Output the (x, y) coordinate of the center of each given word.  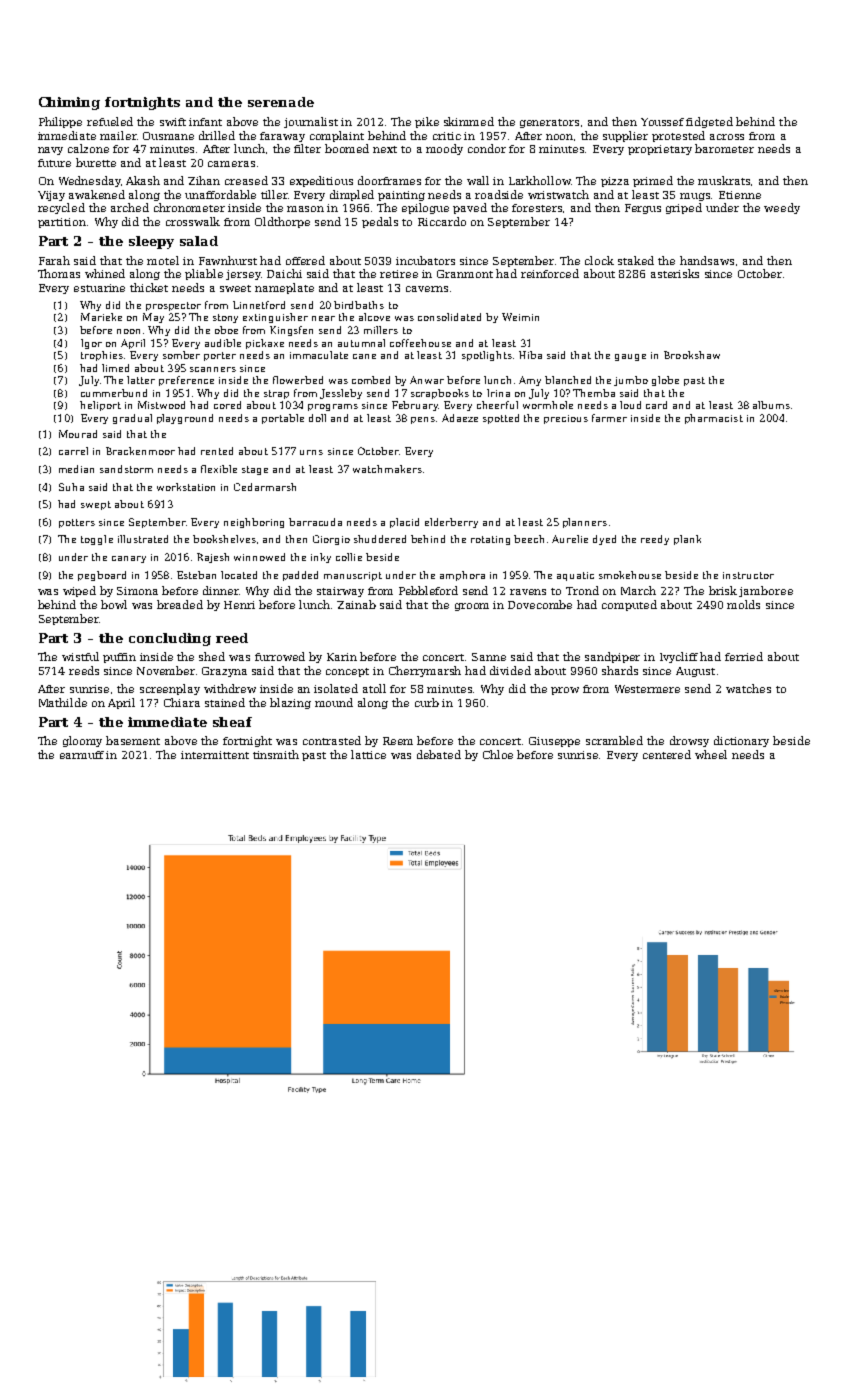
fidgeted (709, 122)
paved (470, 208)
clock (599, 260)
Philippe (60, 122)
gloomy (82, 741)
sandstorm (126, 469)
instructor (748, 575)
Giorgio (331, 540)
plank (687, 540)
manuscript (353, 576)
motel (163, 260)
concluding (170, 639)
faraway (282, 137)
